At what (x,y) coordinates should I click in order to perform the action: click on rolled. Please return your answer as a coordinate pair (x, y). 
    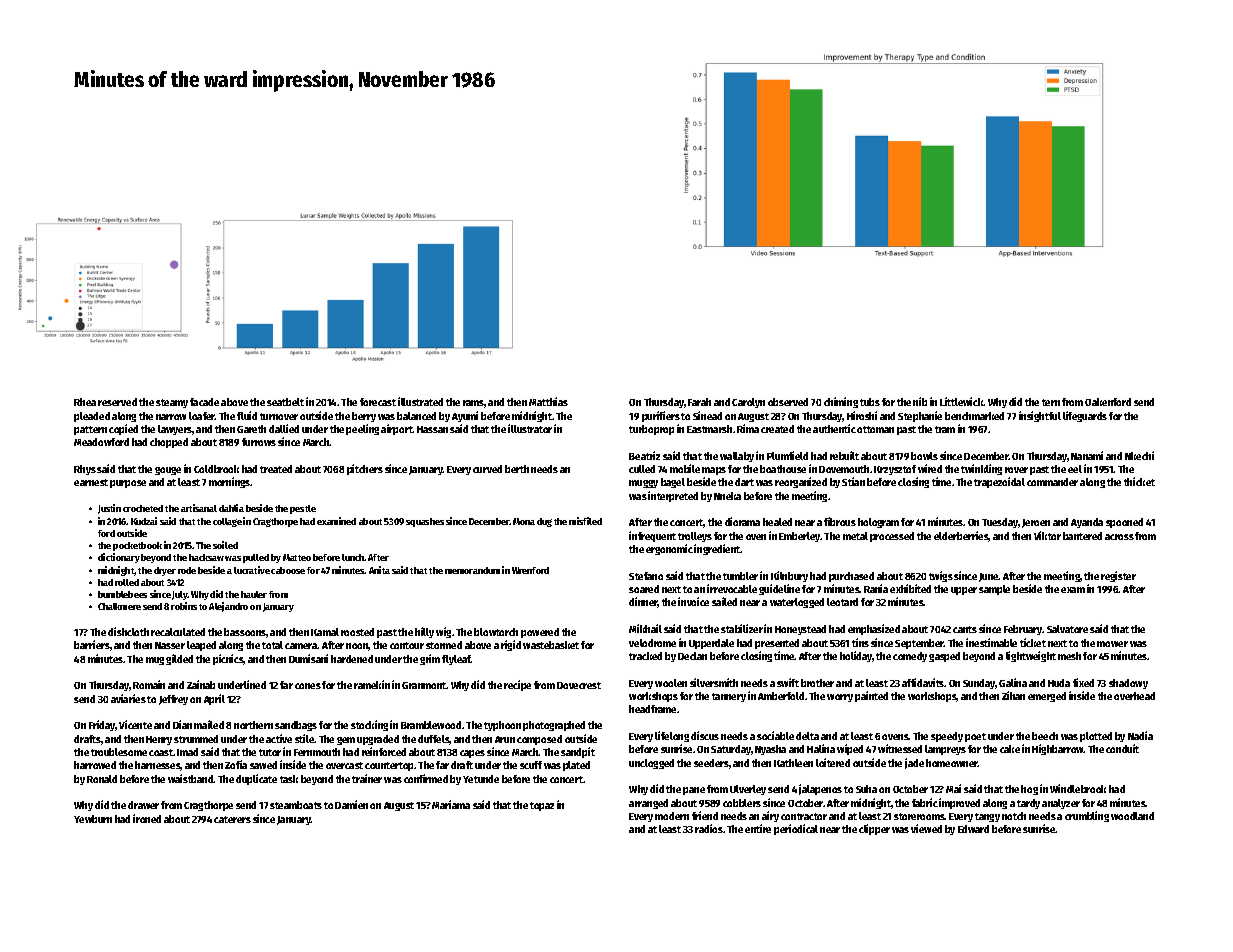
    Looking at the image, I should click on (127, 582).
